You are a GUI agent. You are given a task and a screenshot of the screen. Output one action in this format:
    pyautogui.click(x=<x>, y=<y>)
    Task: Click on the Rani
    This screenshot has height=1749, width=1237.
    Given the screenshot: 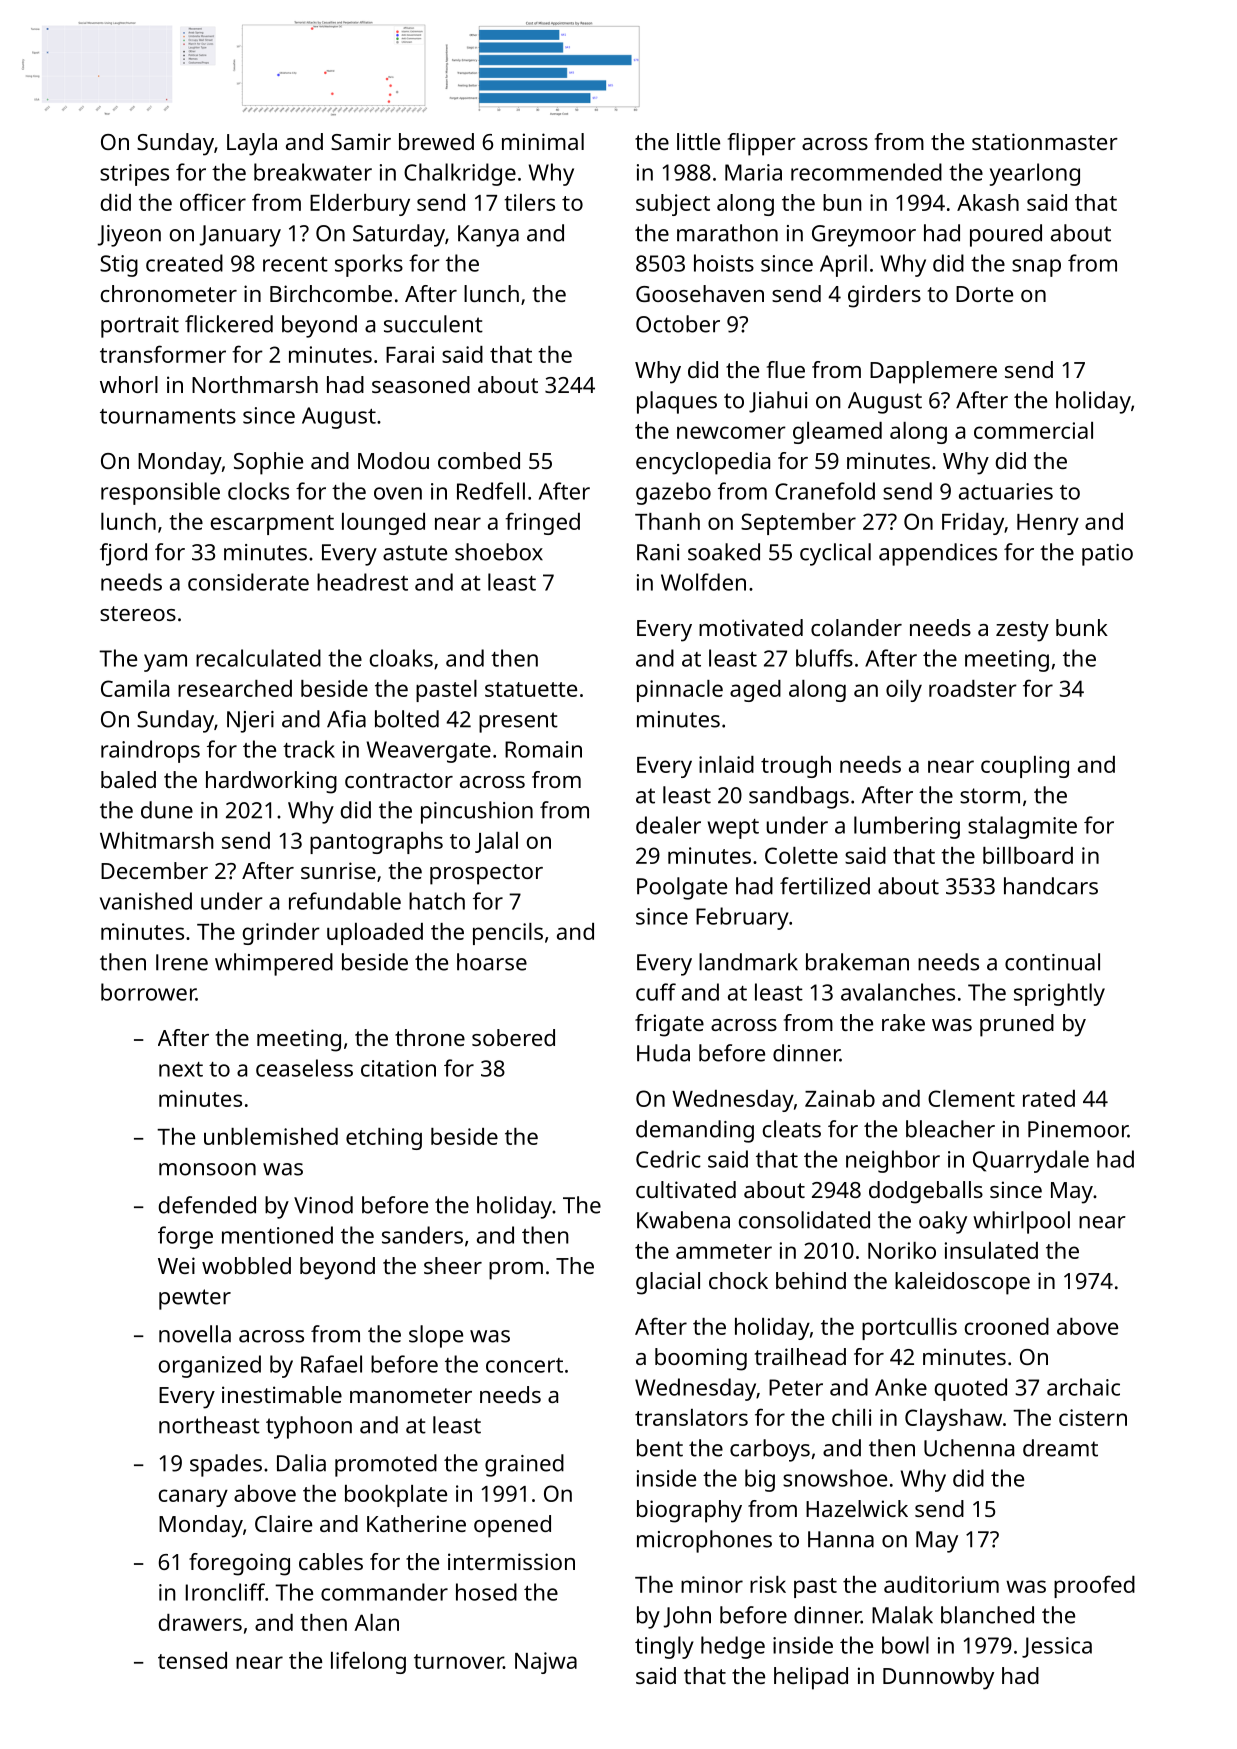 What is the action you would take?
    pyautogui.click(x=658, y=552)
